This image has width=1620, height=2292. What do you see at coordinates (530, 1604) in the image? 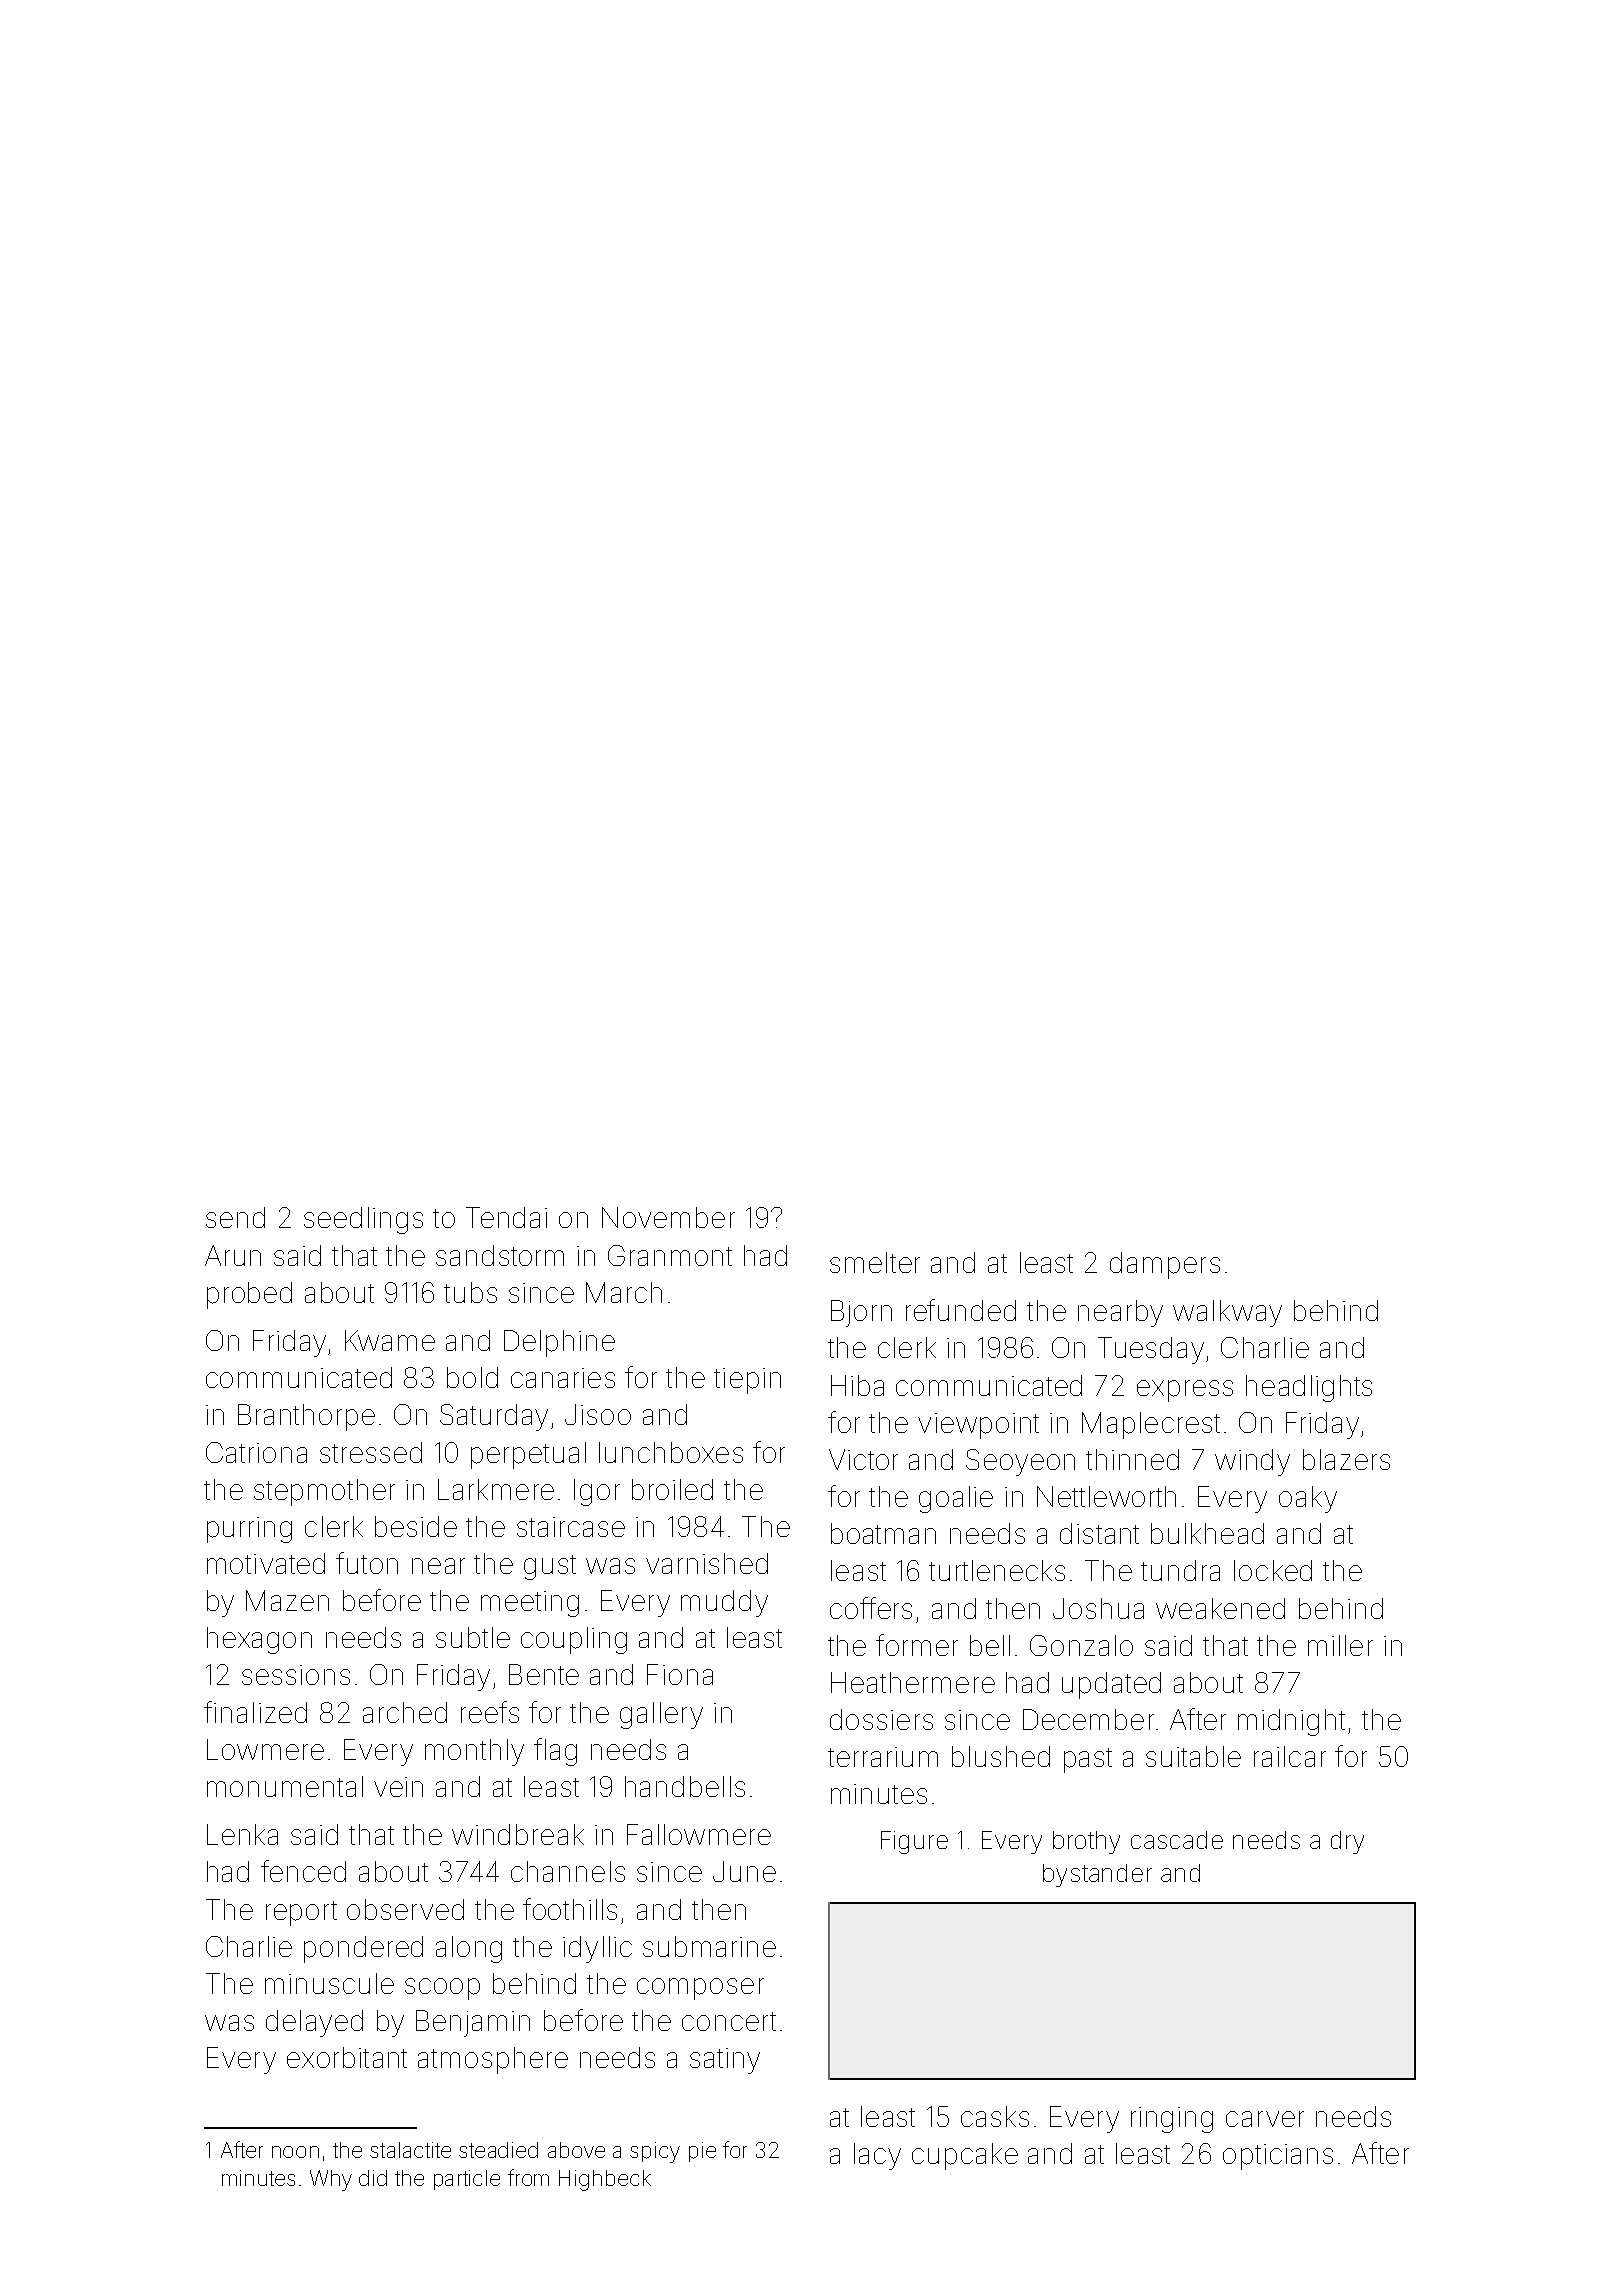
I see `meeting` at bounding box center [530, 1604].
